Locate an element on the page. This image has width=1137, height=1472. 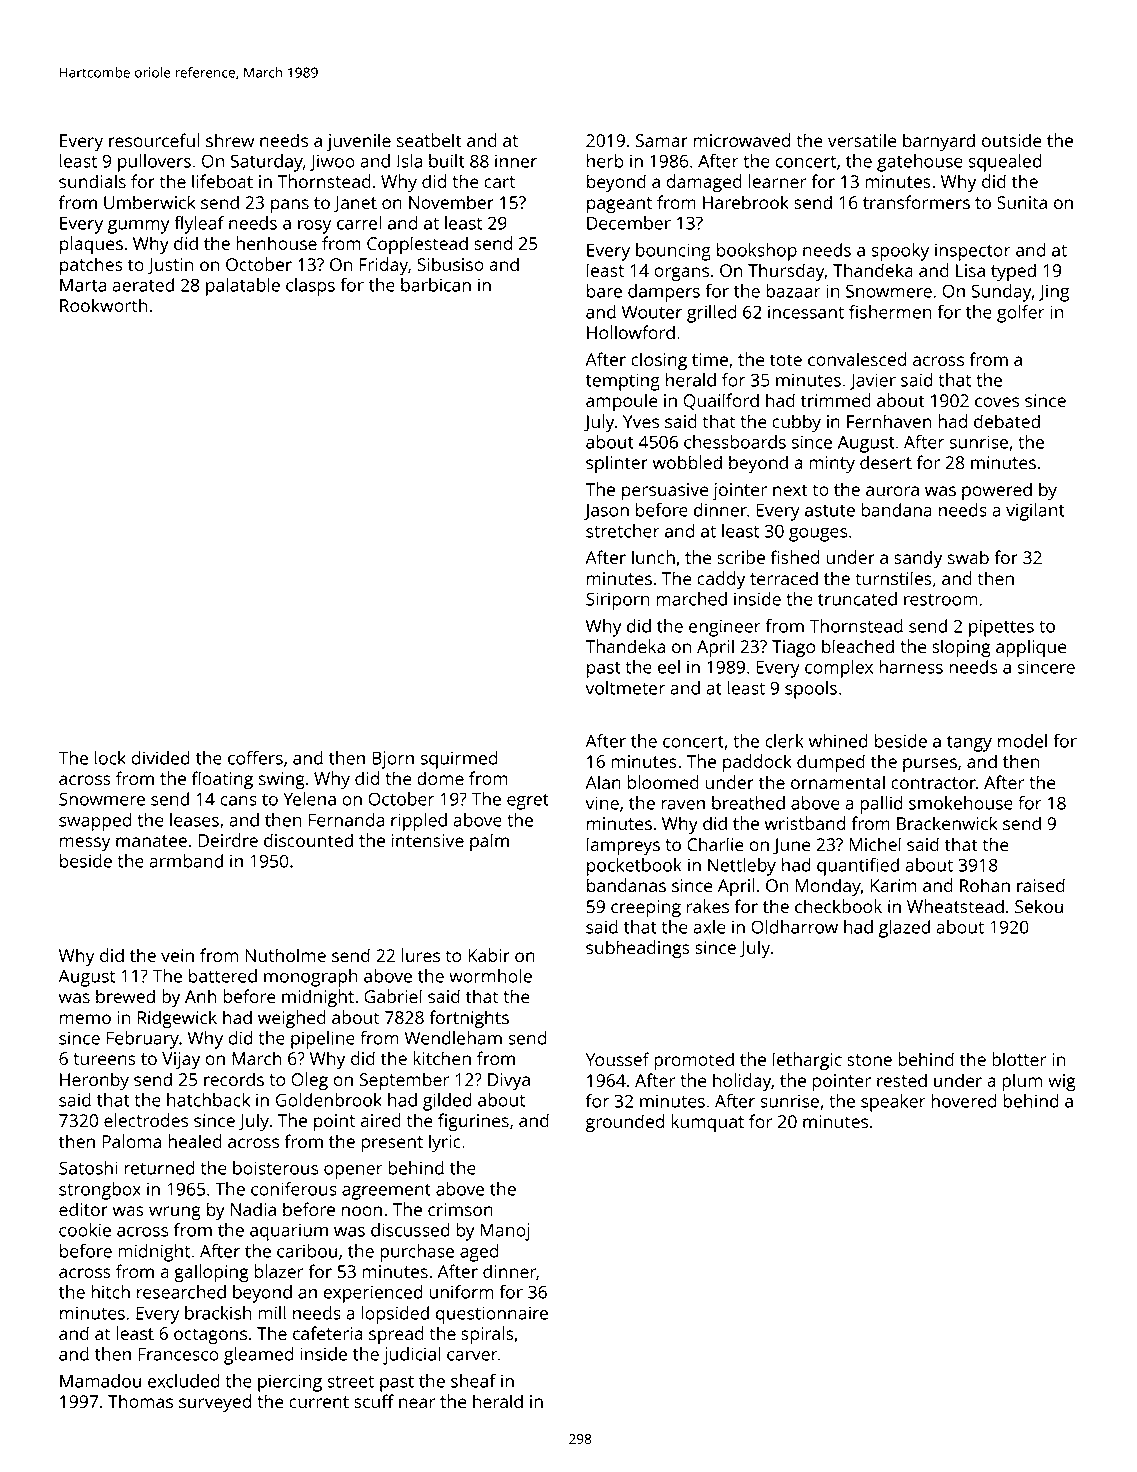
Siriporn is located at coordinates (618, 601).
